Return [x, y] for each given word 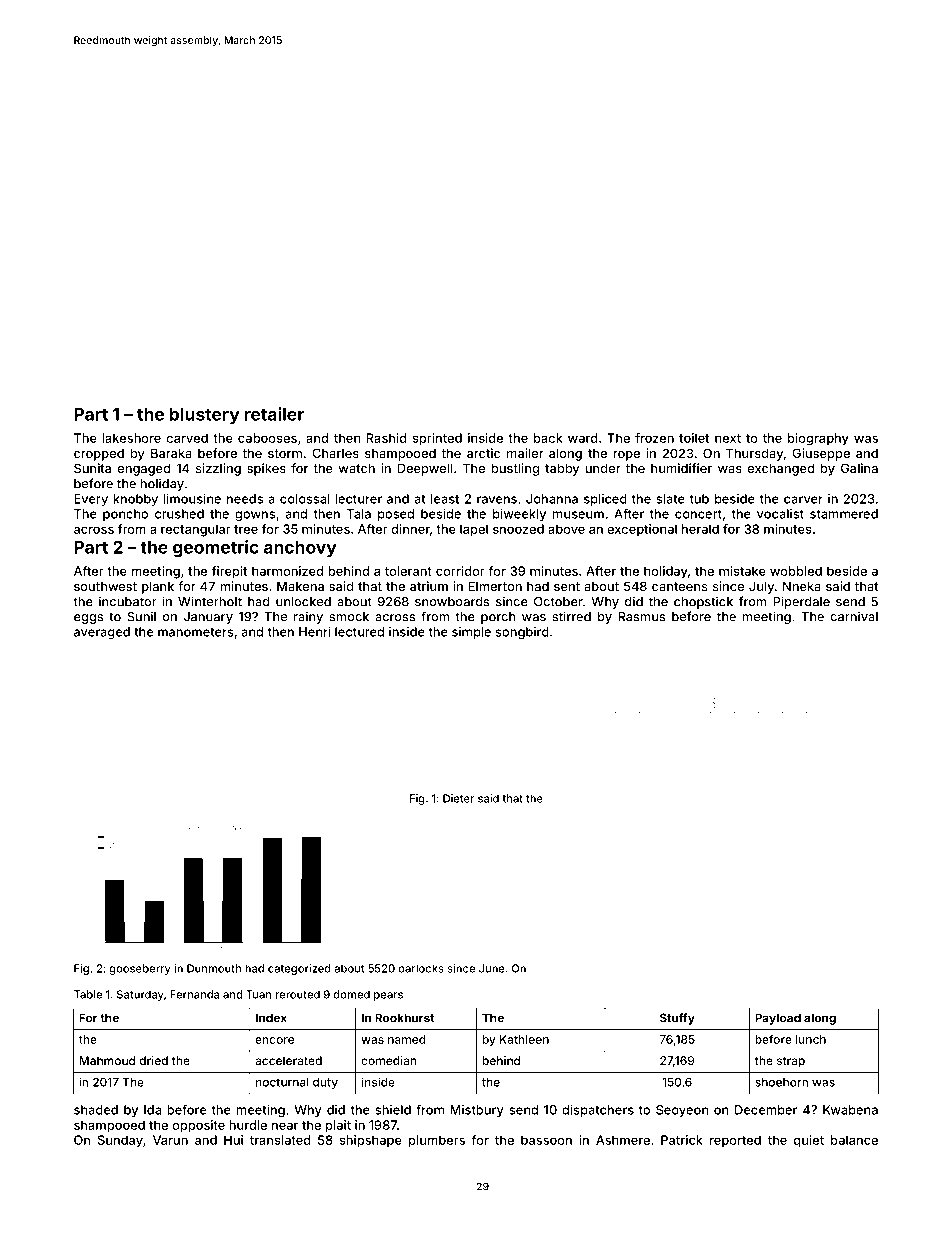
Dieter [458, 798]
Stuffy [677, 1019]
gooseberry [140, 969]
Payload [778, 1019]
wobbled [796, 571]
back [548, 438]
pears [388, 996]
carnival [854, 616]
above [566, 529]
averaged [102, 633]
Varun [170, 1140]
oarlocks [421, 968]
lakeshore [131, 438]
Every [91, 500]
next [728, 438]
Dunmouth [214, 968]
